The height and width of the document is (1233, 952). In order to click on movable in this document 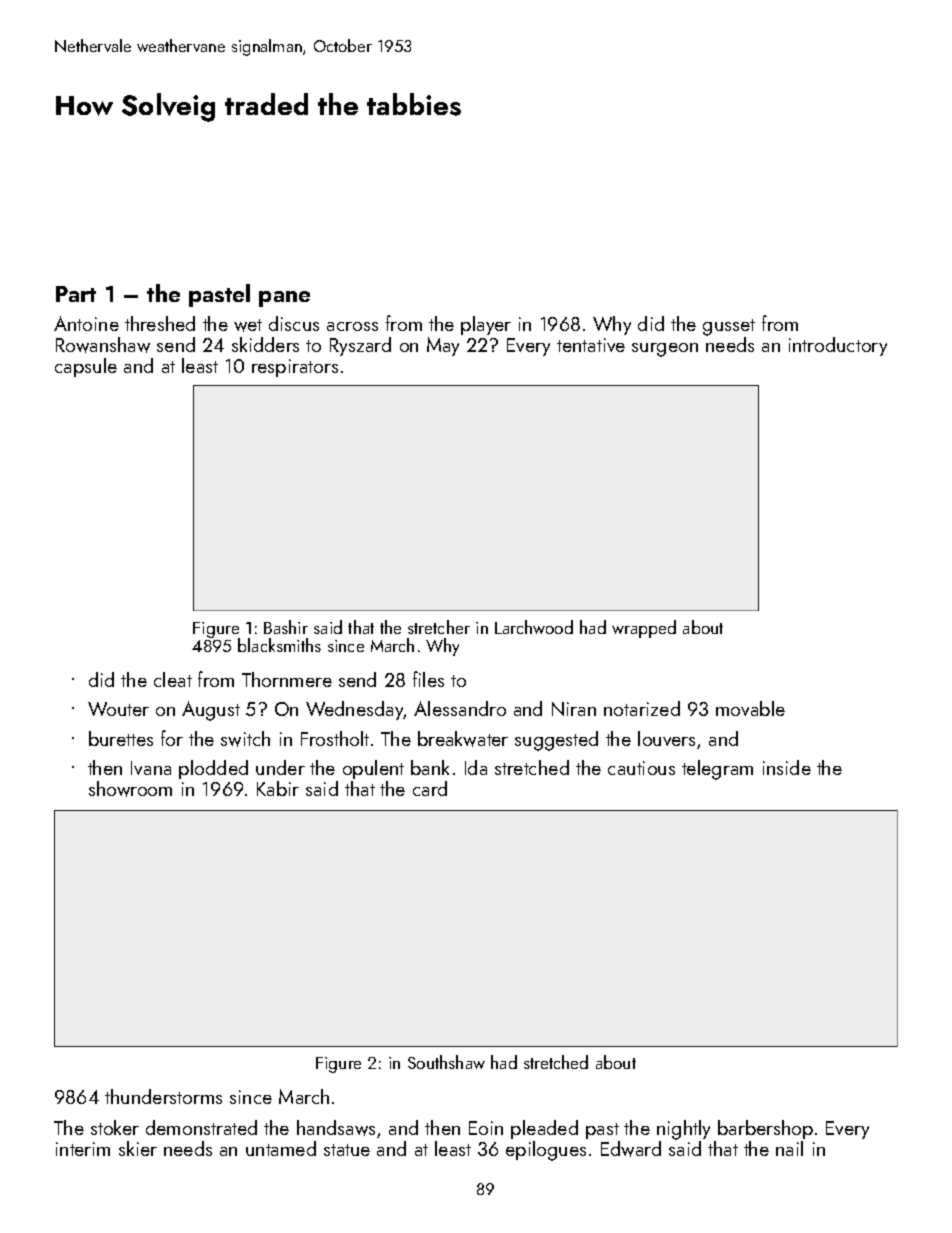, I will do `click(750, 708)`.
